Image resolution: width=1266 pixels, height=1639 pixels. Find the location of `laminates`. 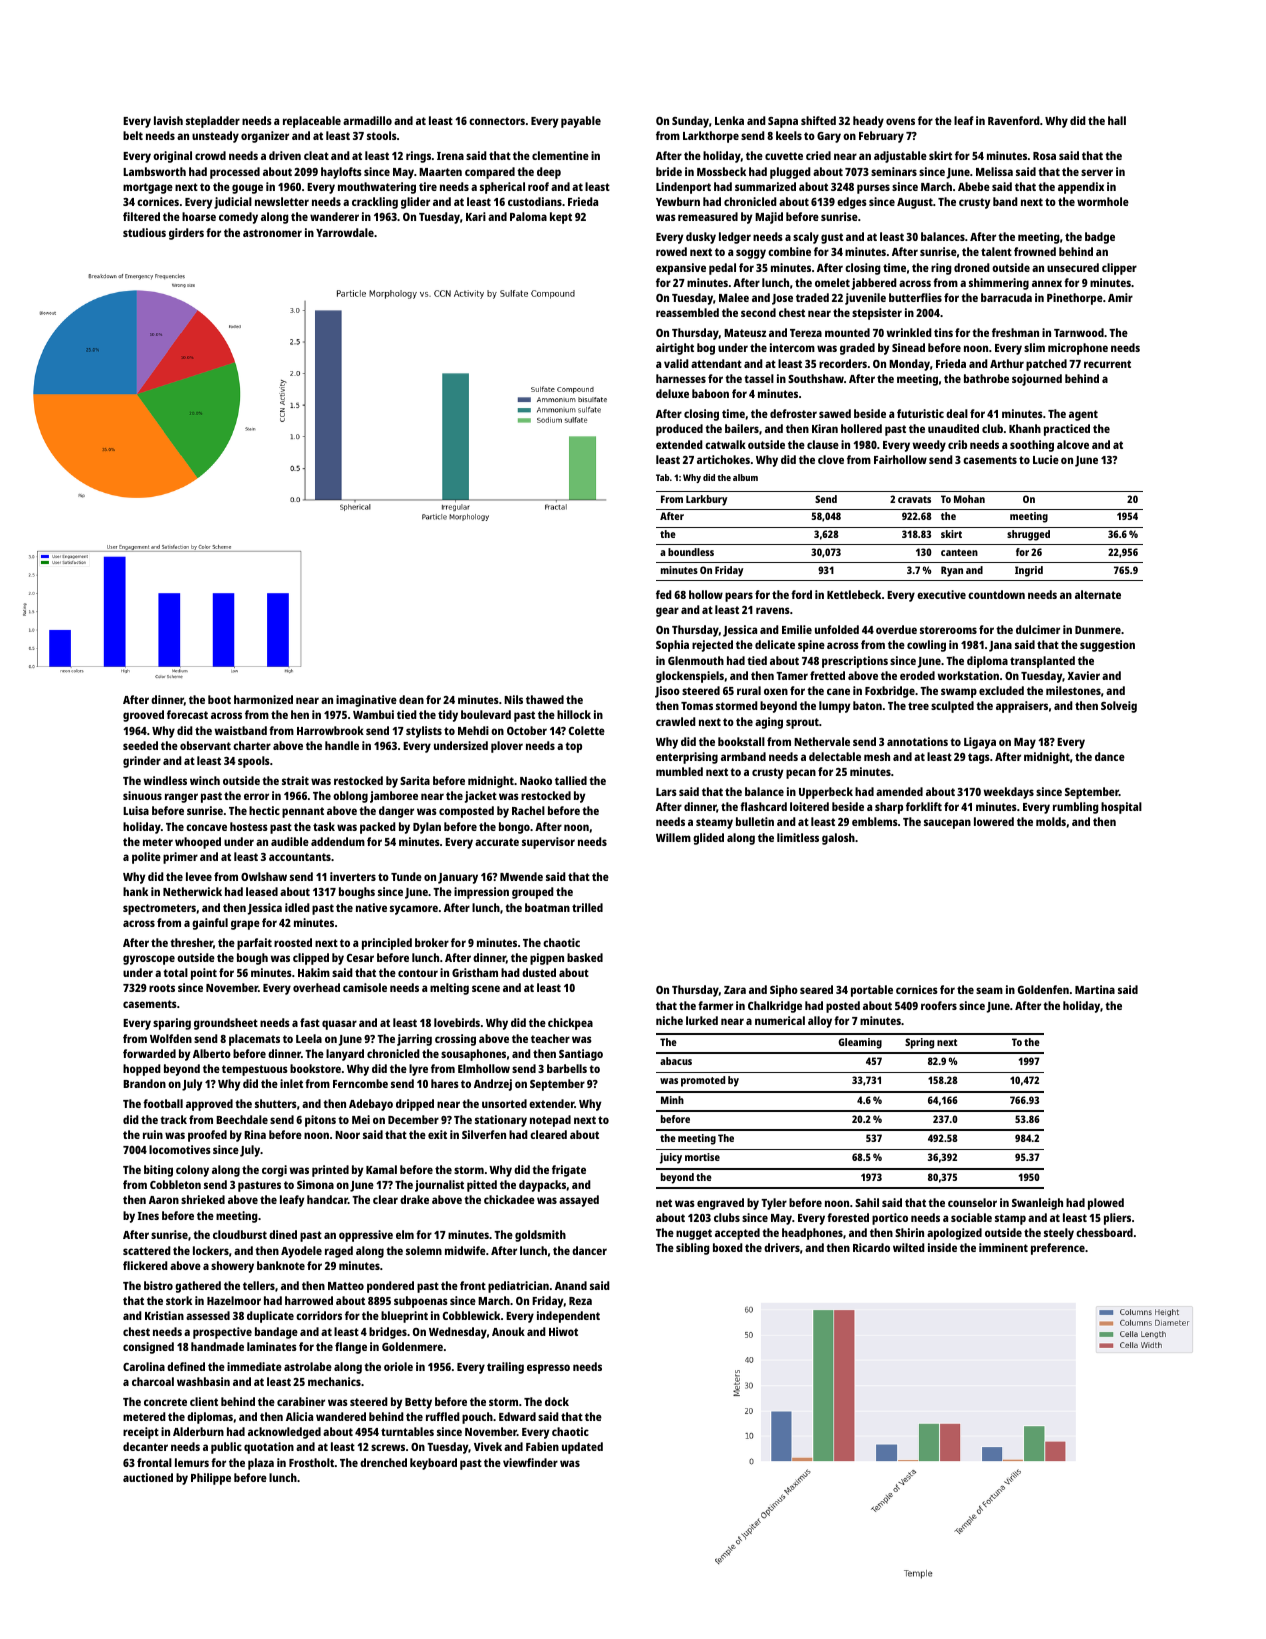

laminates is located at coordinates (272, 1346).
